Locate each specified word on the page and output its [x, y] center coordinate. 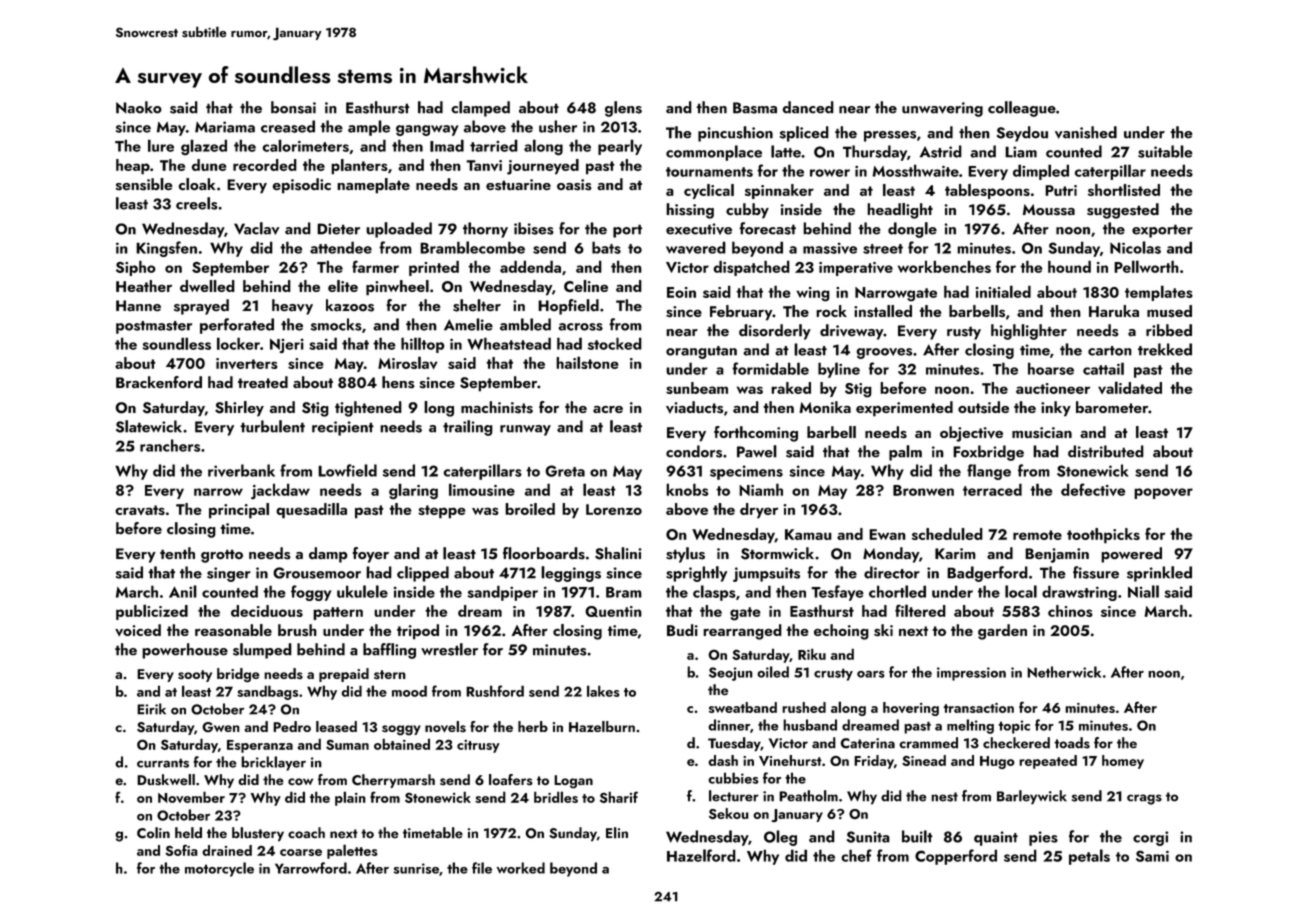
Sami [1152, 856]
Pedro [292, 726]
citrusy [478, 746]
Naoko [139, 107]
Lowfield [347, 470]
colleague [1022, 109]
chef [856, 855]
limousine [482, 489]
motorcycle [219, 869]
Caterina [867, 743]
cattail [1103, 368]
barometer [1112, 407]
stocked [615, 343]
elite [343, 286]
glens [623, 109]
